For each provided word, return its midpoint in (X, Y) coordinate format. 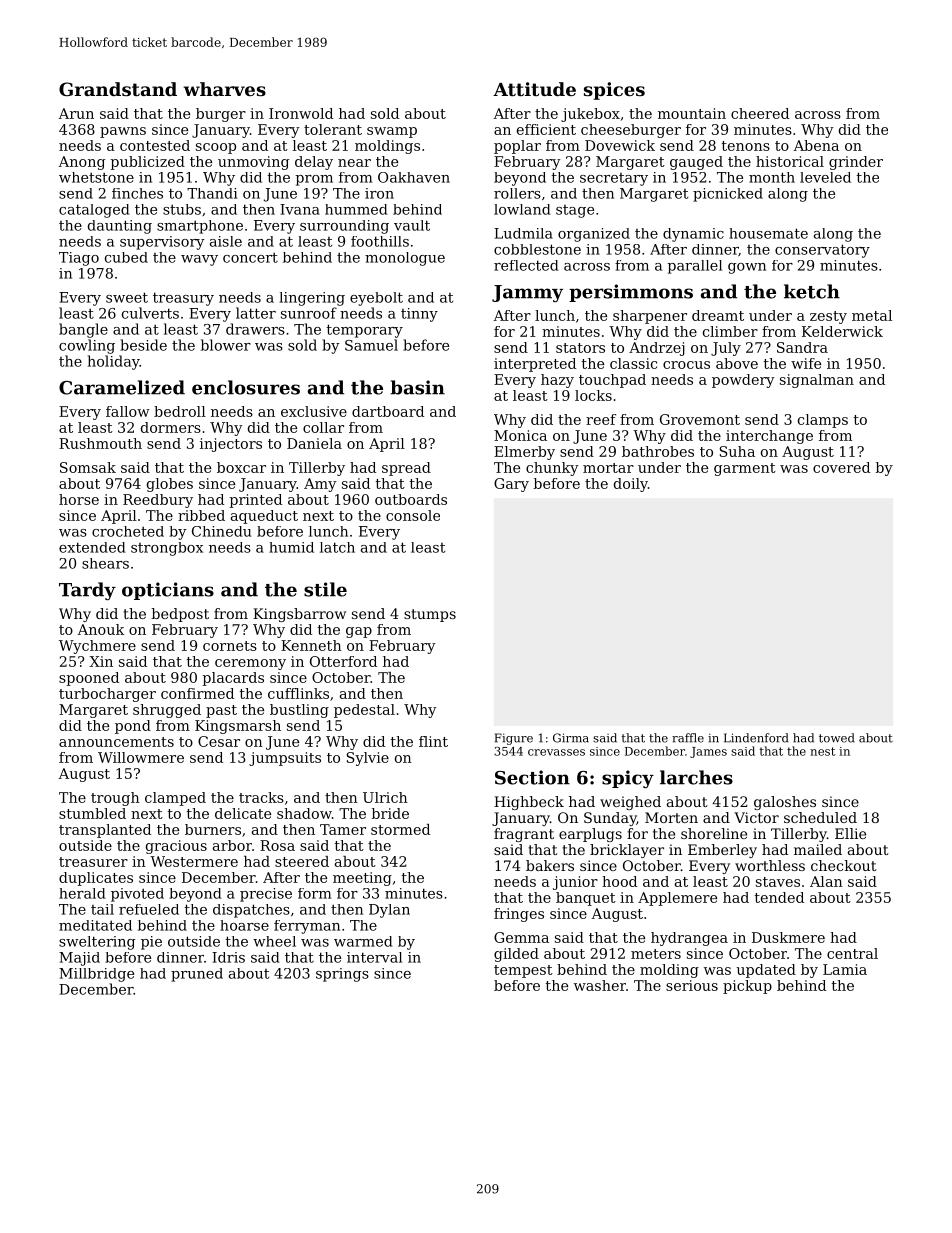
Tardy (87, 591)
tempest (523, 971)
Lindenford (756, 738)
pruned (197, 975)
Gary (511, 485)
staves (778, 882)
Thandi (212, 193)
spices (614, 91)
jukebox (590, 115)
